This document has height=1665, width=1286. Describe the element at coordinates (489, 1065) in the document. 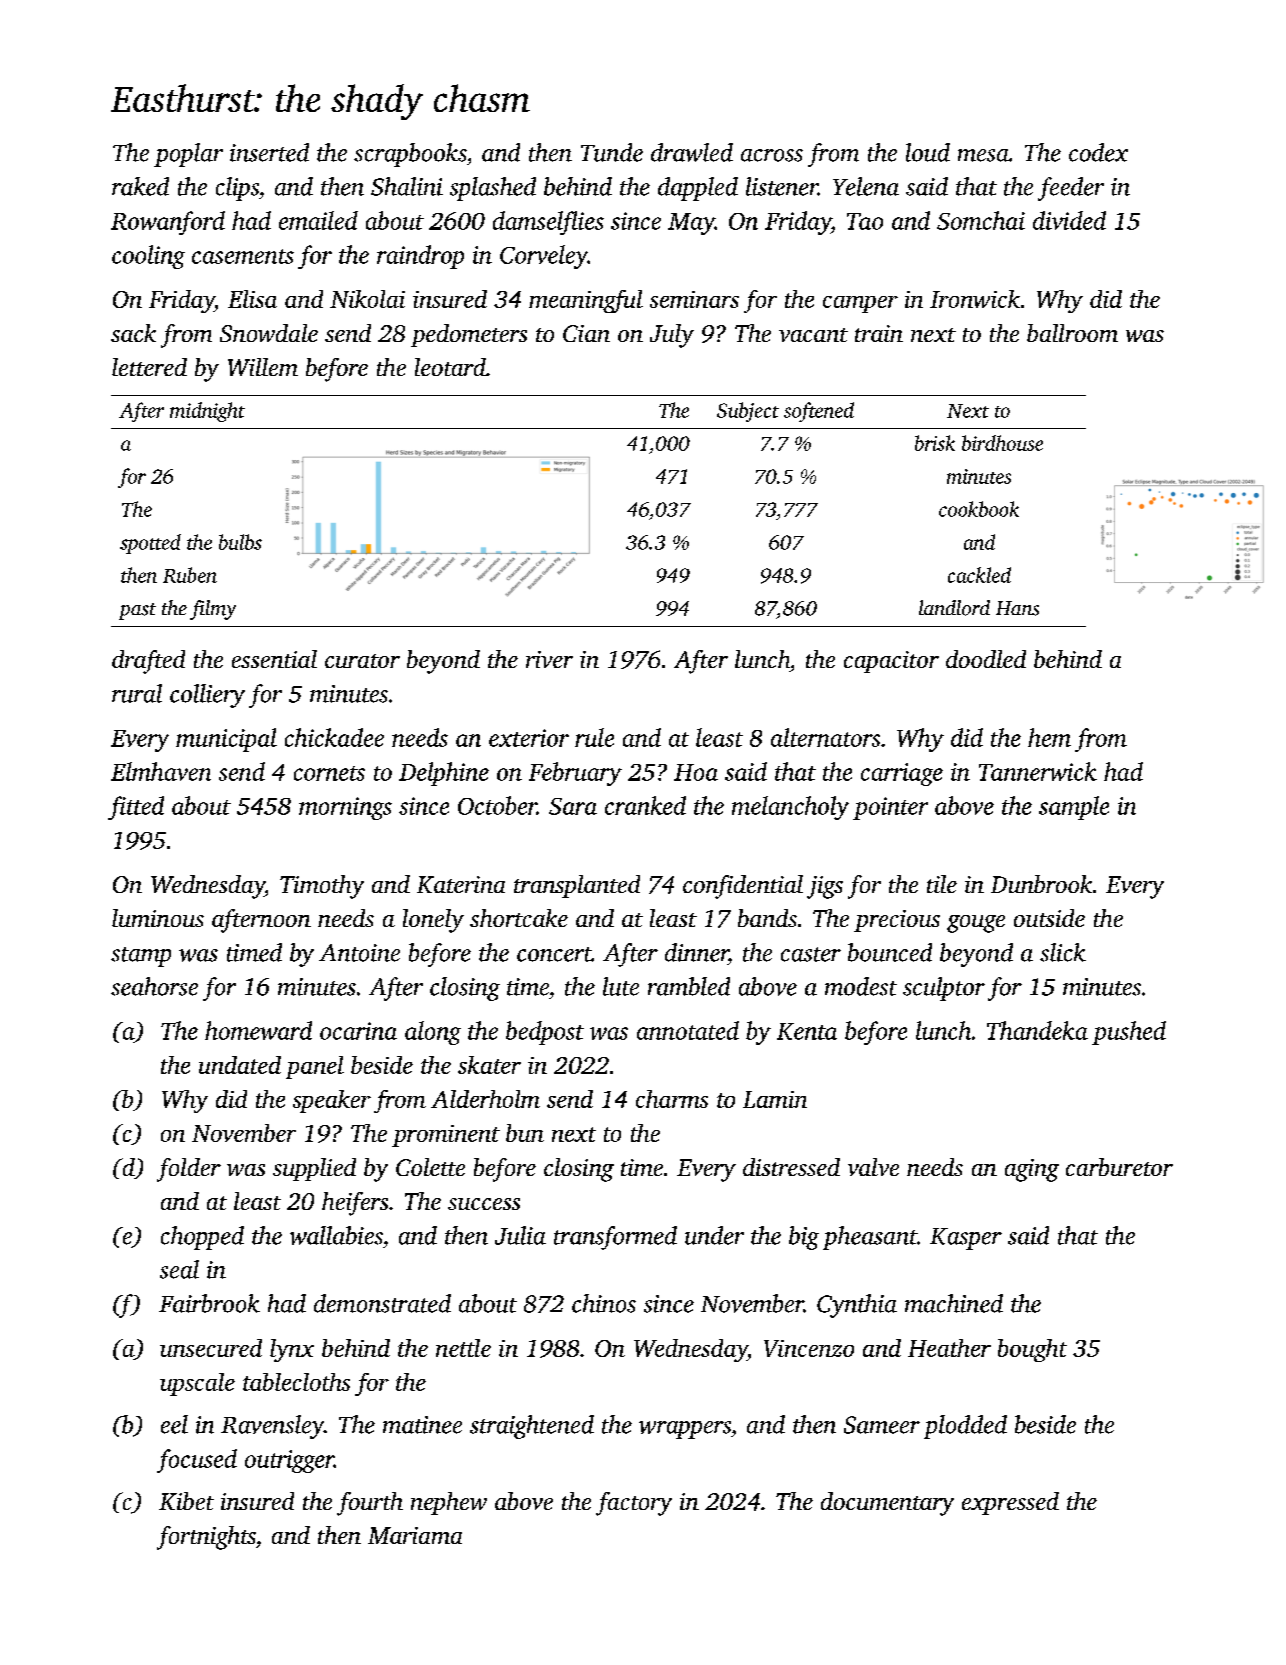

I see `skater` at that location.
